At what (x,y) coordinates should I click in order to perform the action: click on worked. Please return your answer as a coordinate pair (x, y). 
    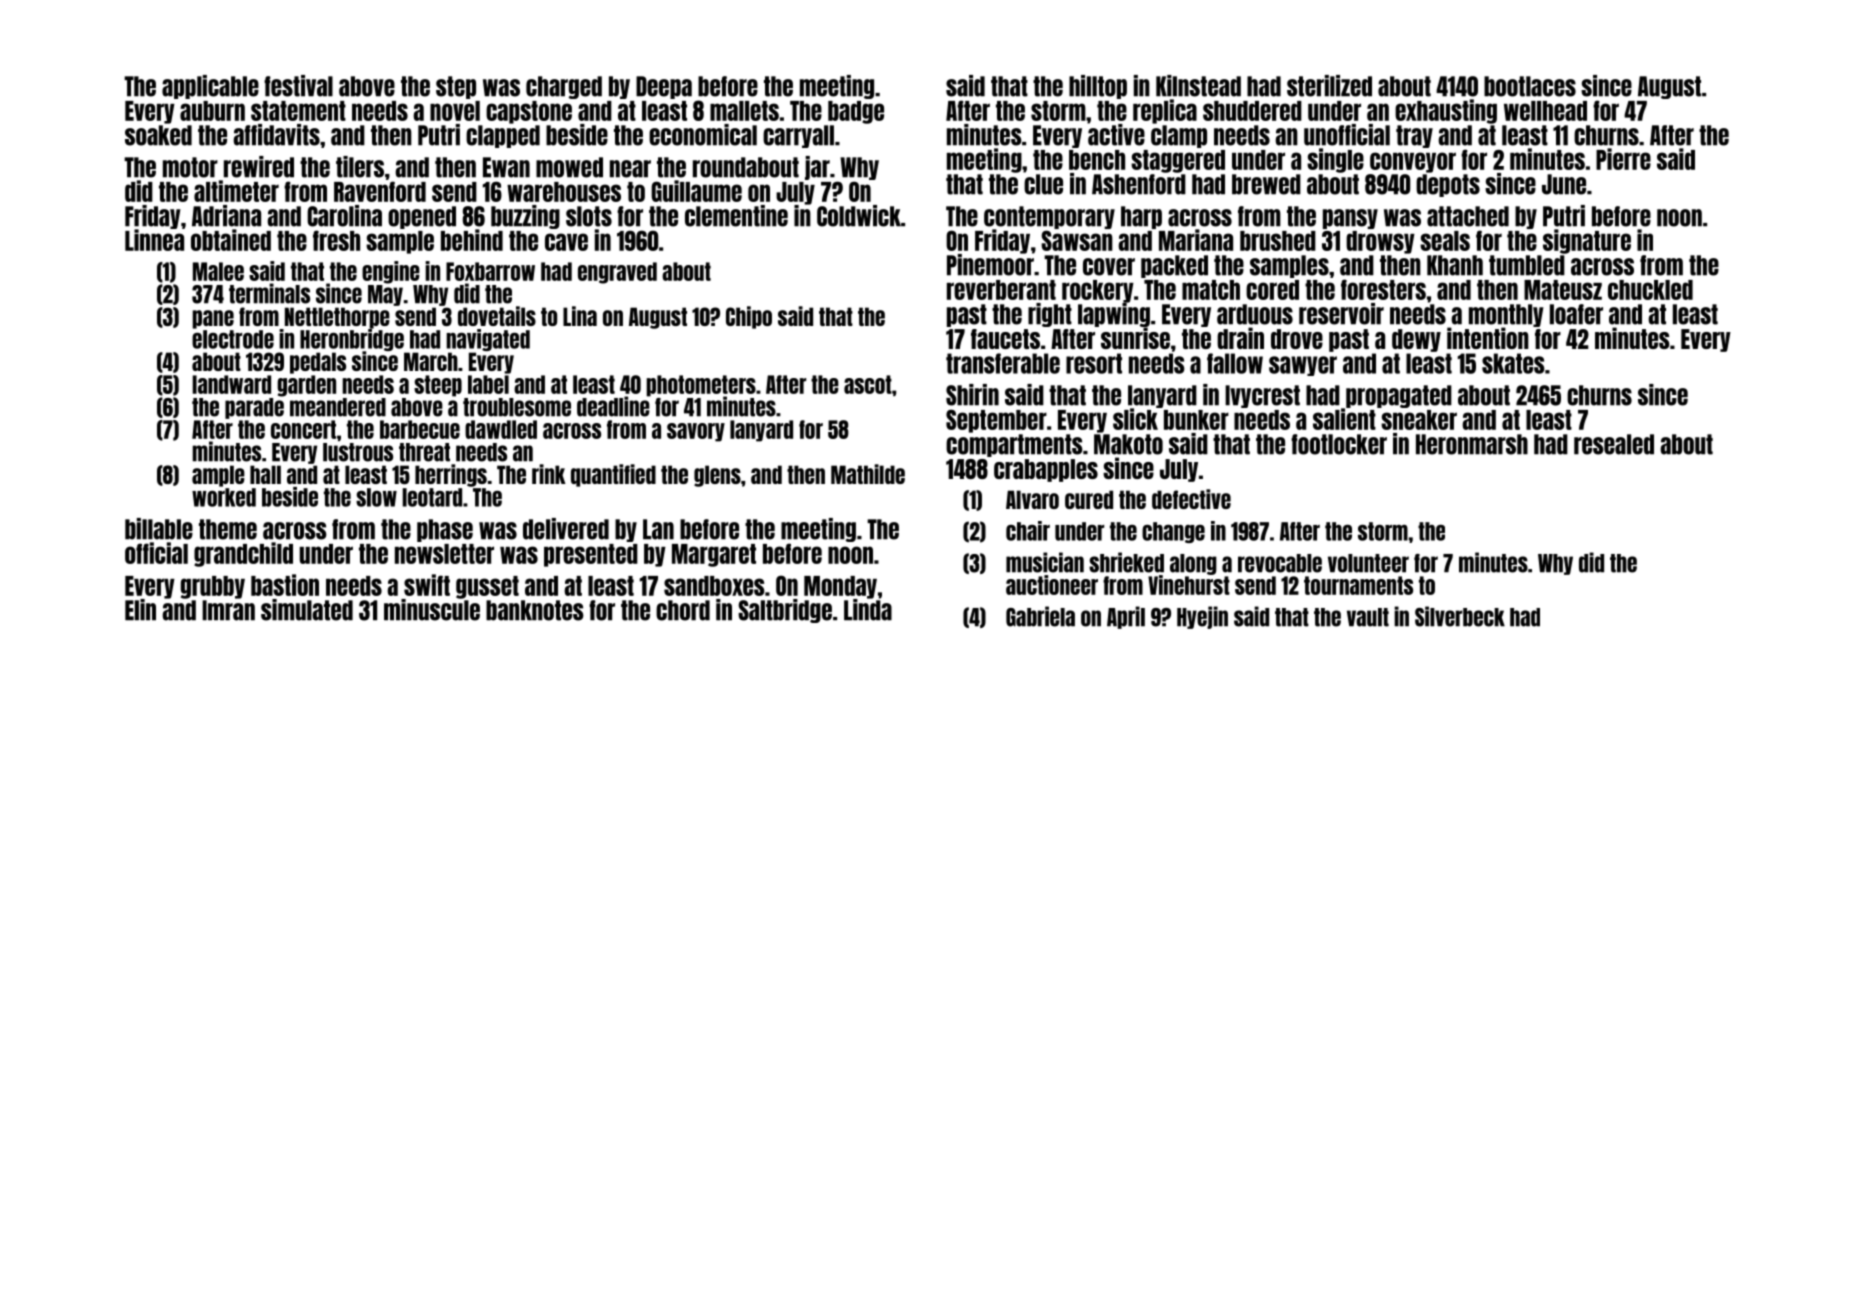
    Looking at the image, I should click on (224, 497).
